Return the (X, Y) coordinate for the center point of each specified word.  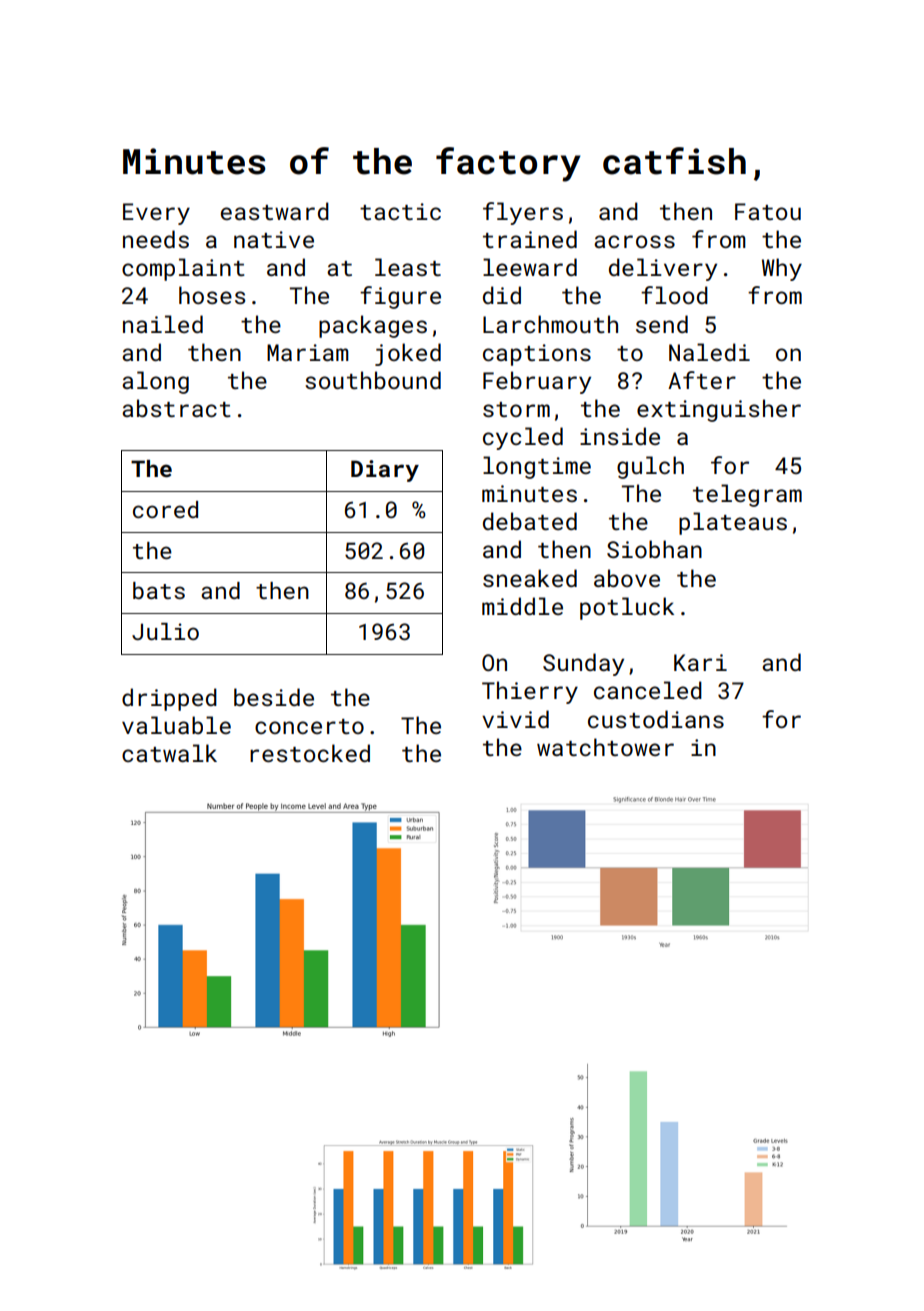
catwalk (169, 753)
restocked (310, 753)
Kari (700, 662)
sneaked (530, 578)
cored (165, 509)
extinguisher (719, 410)
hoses (212, 295)
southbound (373, 380)
